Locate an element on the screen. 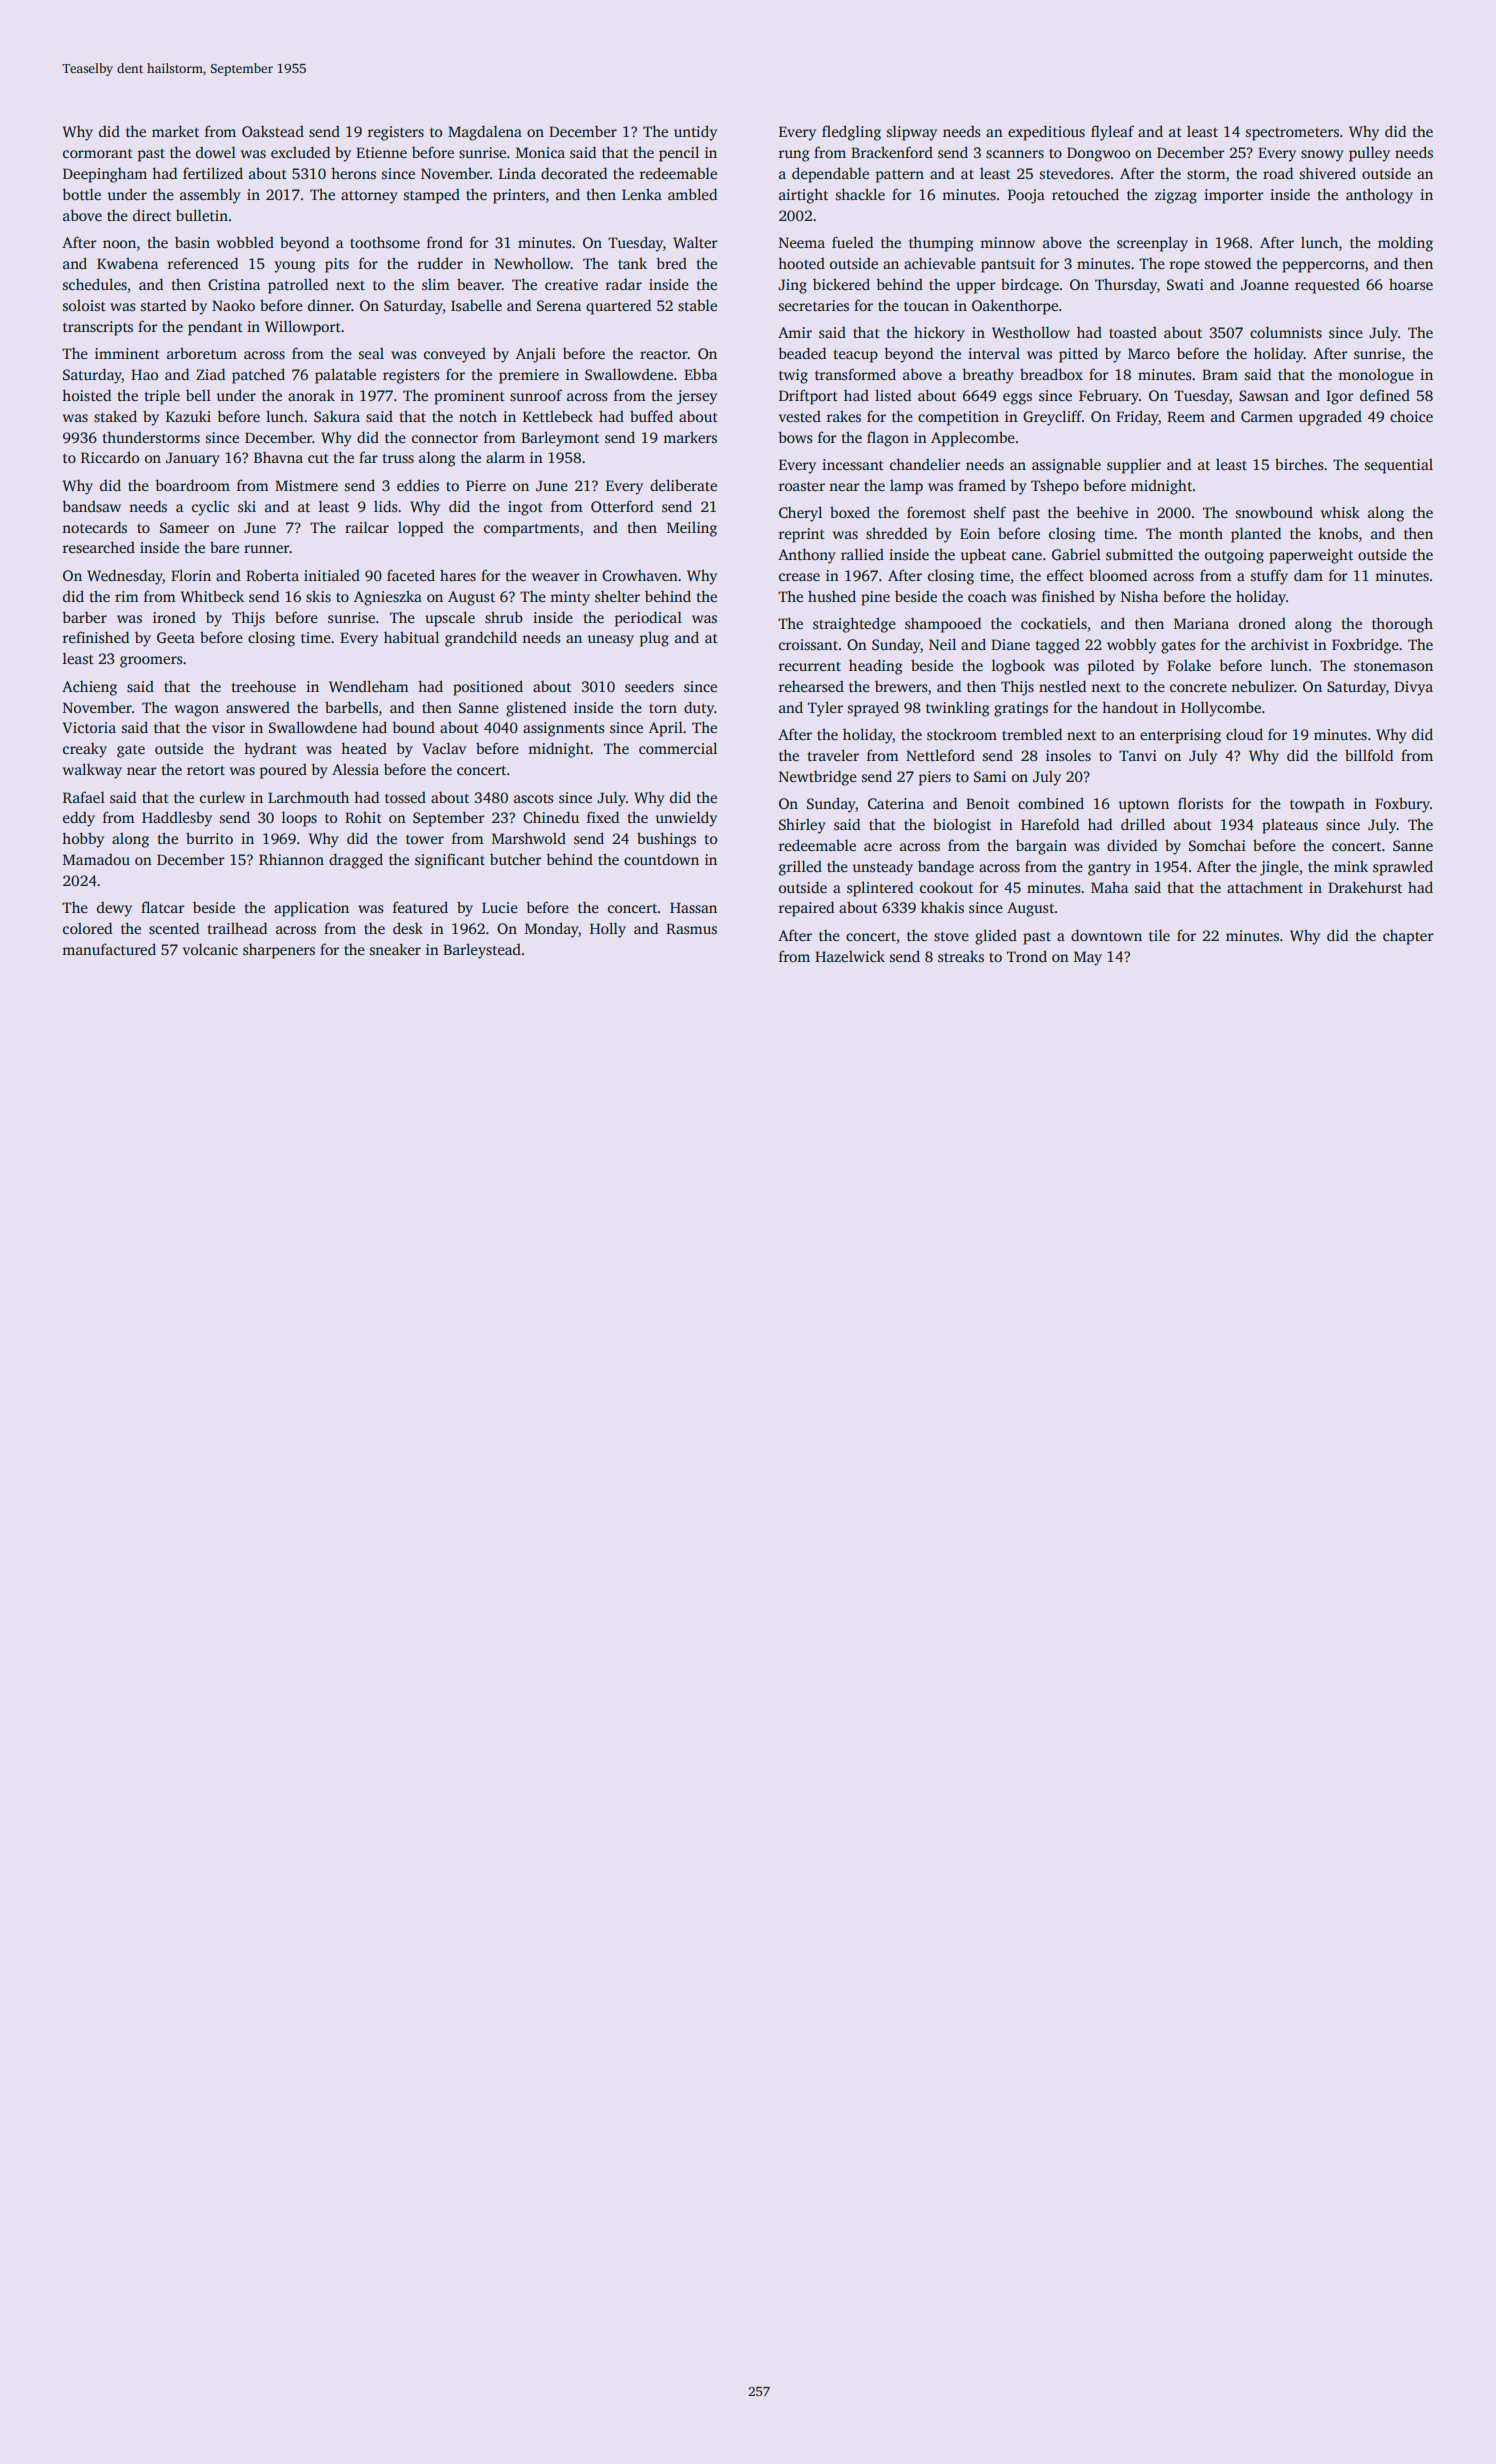 Image resolution: width=1496 pixels, height=2464 pixels. dewy is located at coordinates (114, 909).
